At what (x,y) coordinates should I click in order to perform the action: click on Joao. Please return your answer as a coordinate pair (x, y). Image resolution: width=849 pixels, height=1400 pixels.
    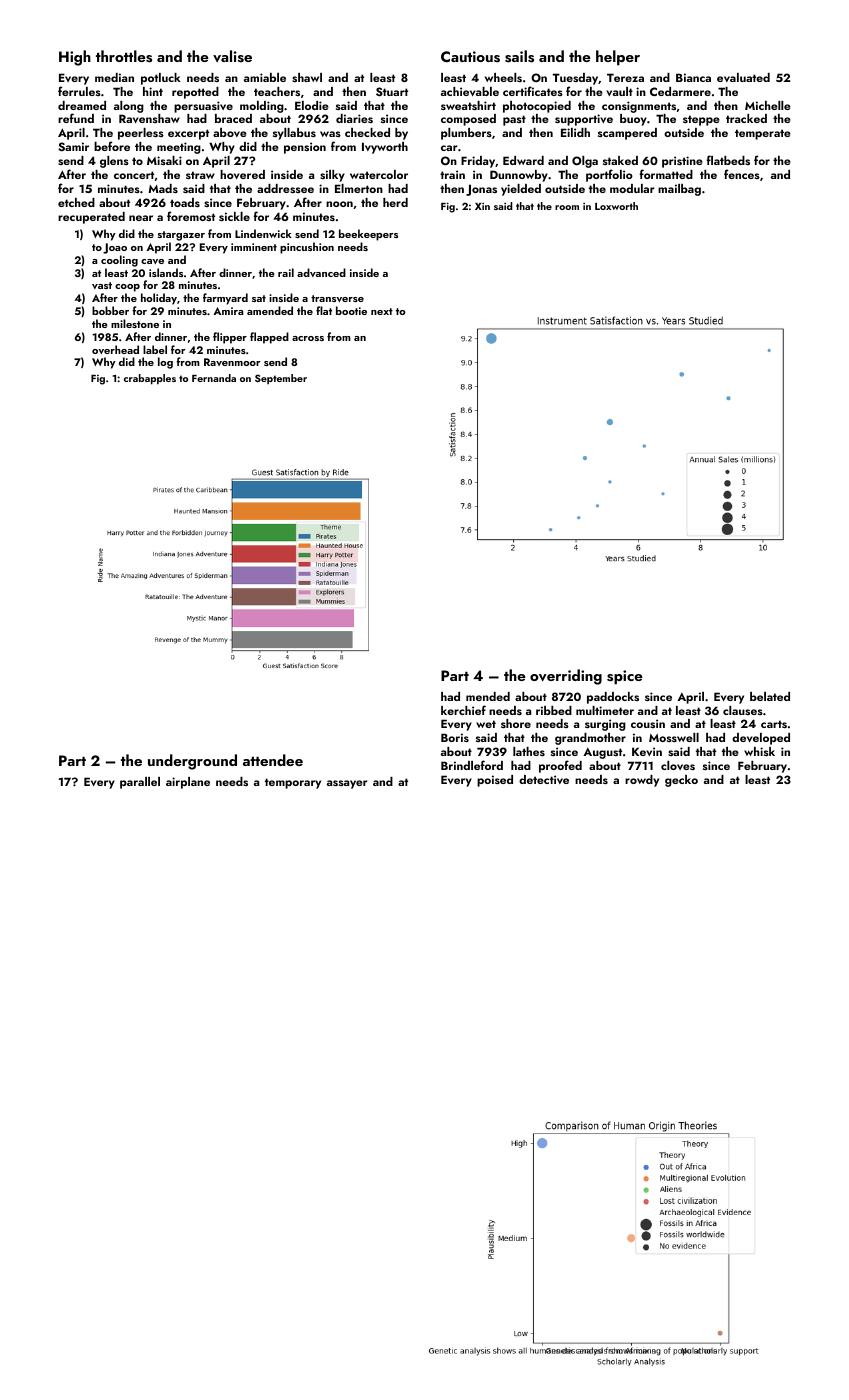
    Looking at the image, I should click on (115, 248).
